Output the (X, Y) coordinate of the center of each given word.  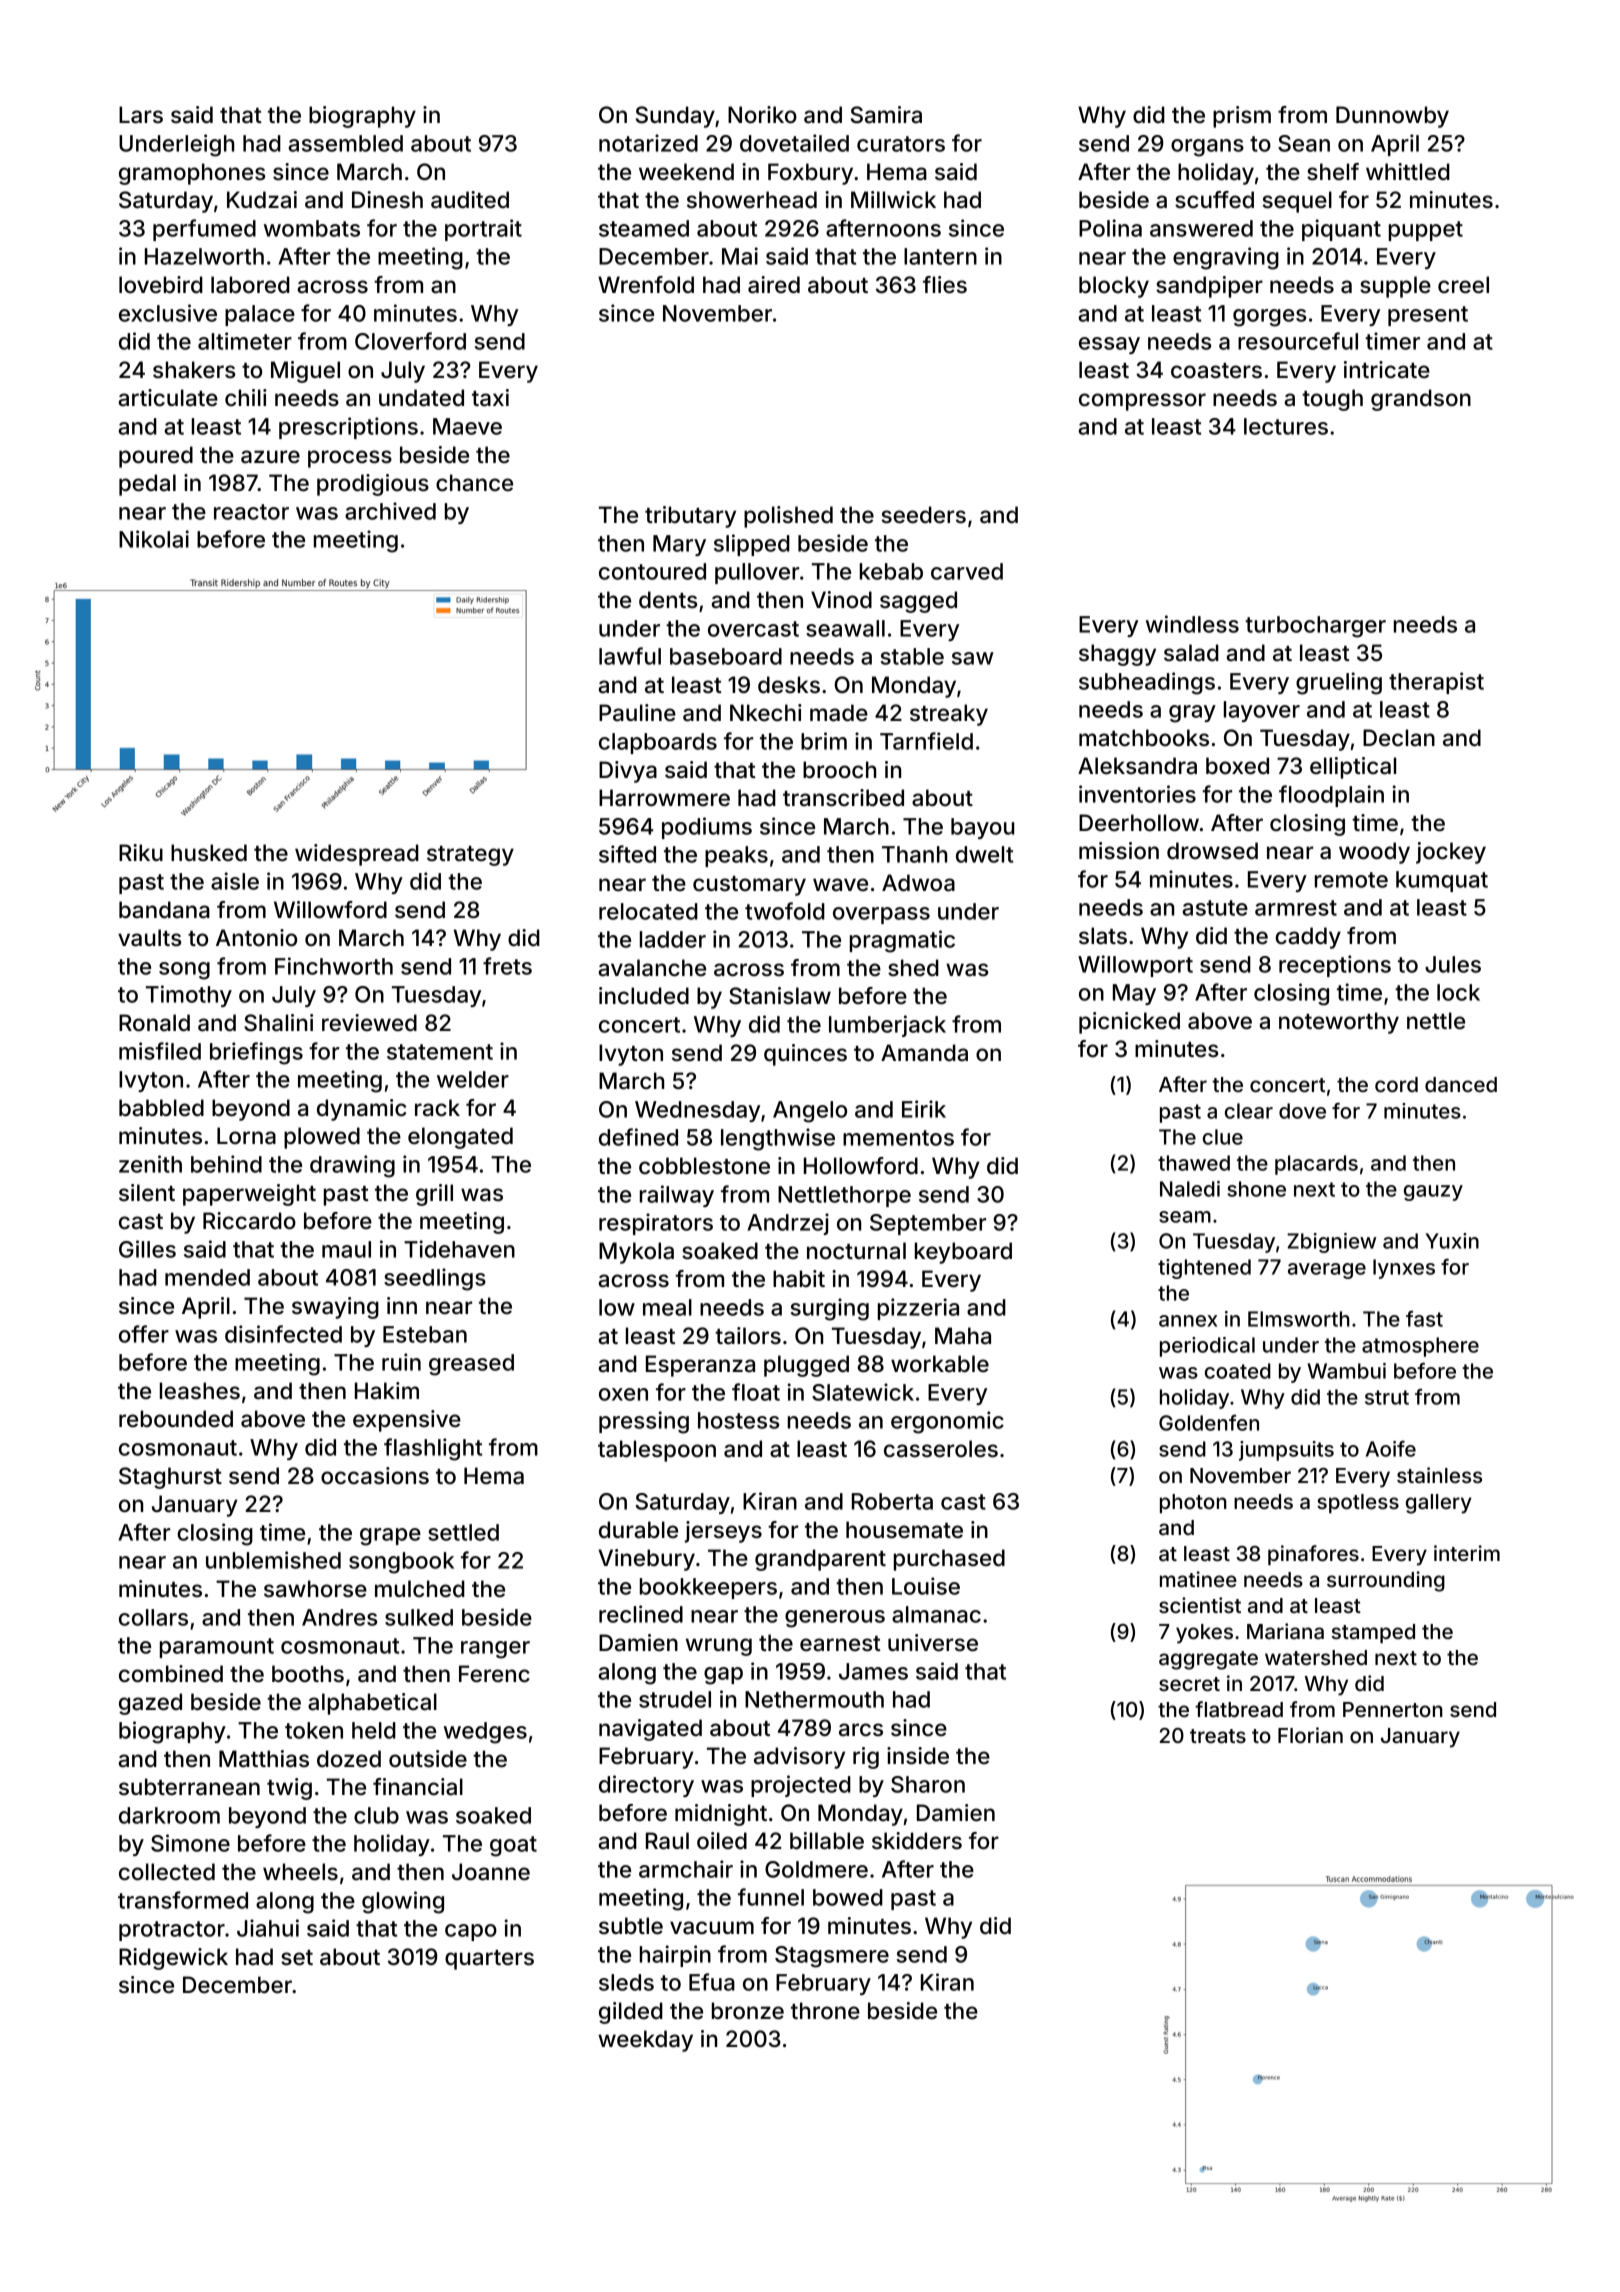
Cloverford (410, 341)
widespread (357, 855)
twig (289, 1789)
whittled (1408, 172)
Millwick (893, 199)
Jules (1453, 964)
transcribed (843, 798)
